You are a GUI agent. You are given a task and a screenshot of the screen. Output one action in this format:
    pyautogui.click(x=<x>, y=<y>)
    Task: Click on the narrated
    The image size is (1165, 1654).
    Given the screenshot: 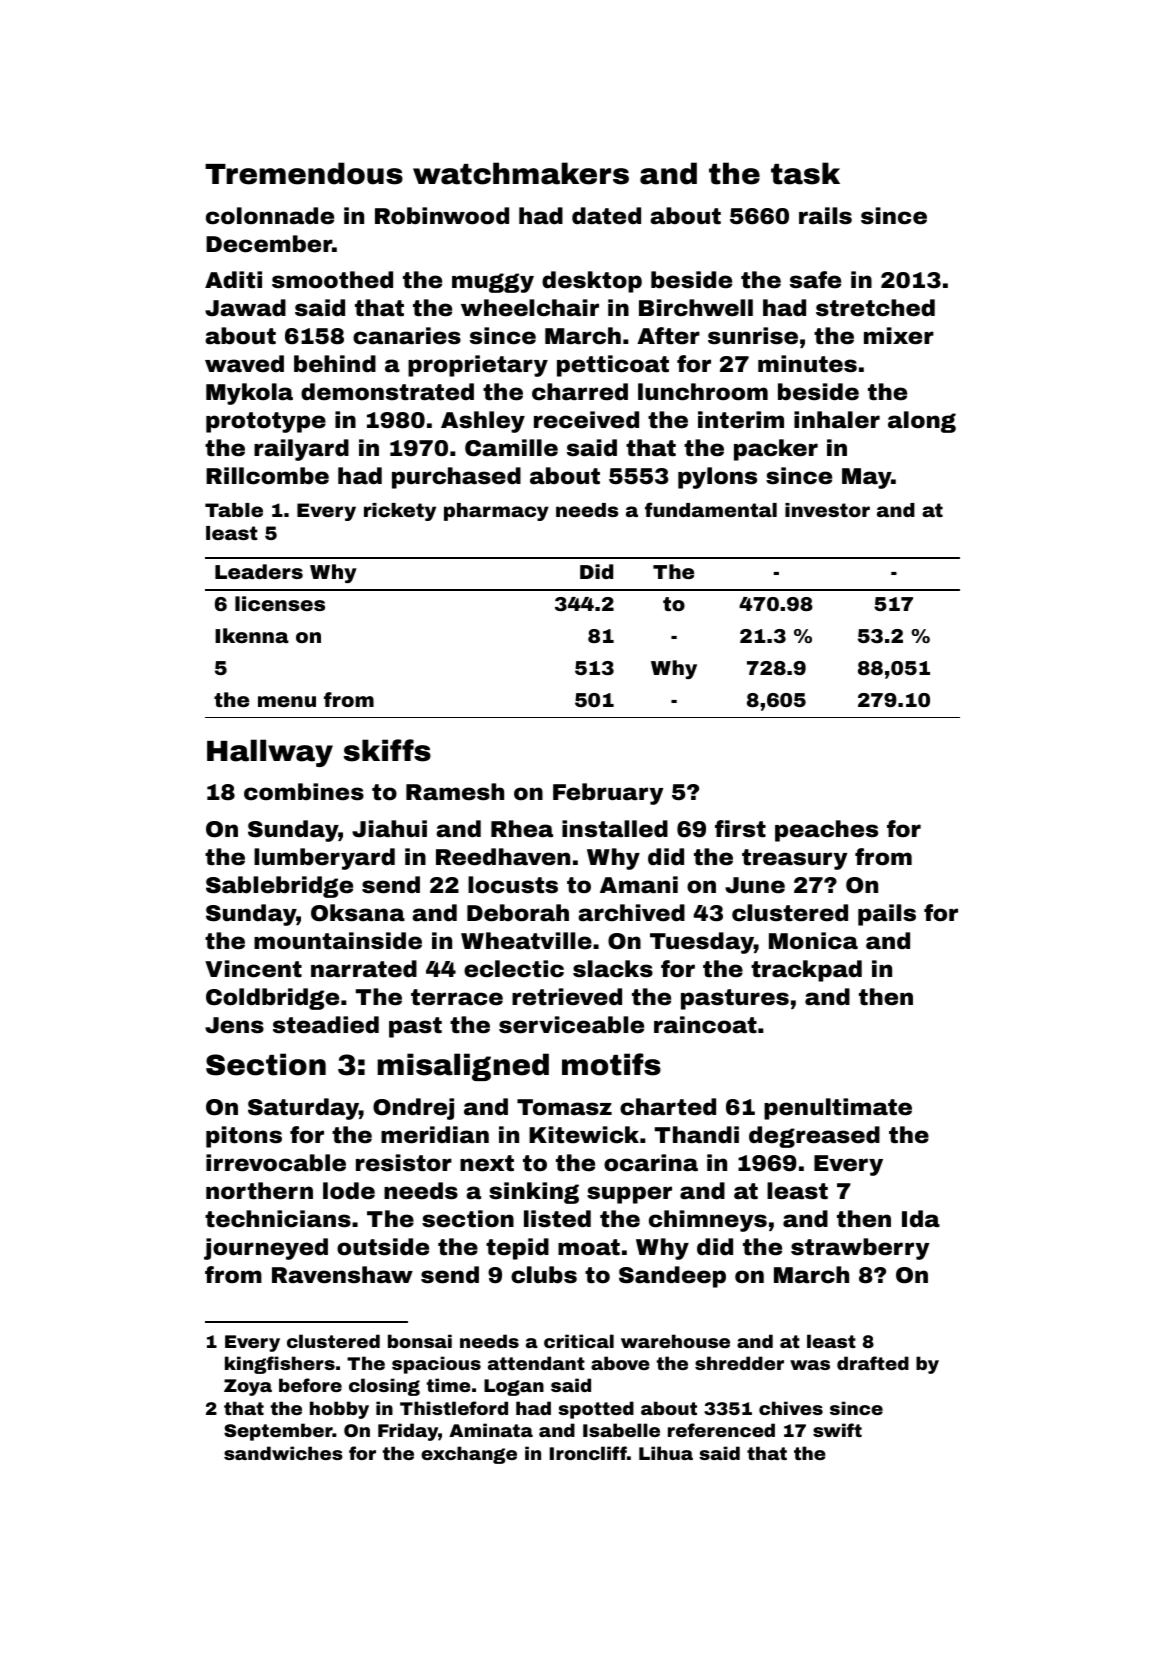 What is the action you would take?
    pyautogui.click(x=364, y=969)
